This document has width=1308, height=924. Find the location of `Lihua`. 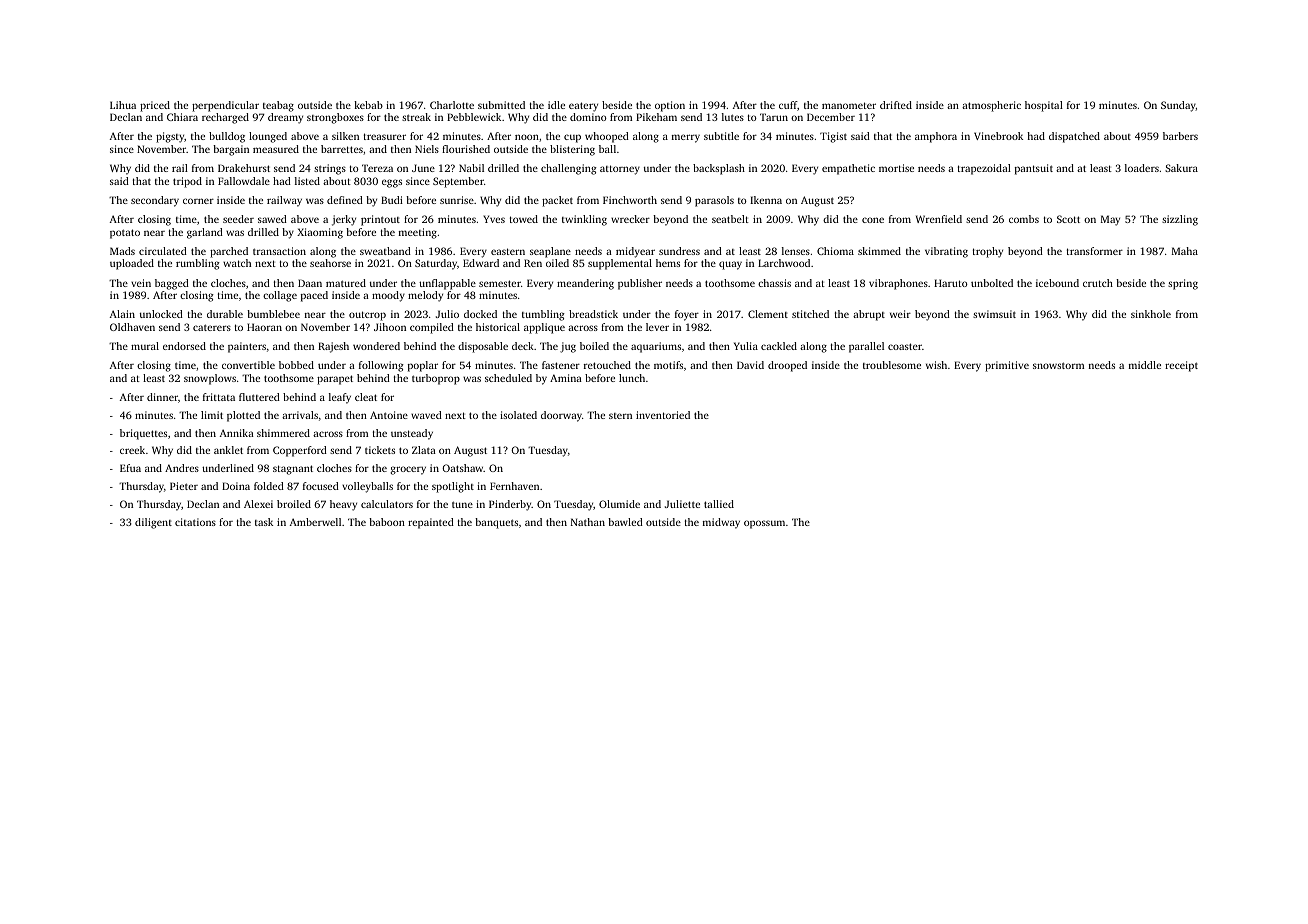

Lihua is located at coordinates (123, 105).
